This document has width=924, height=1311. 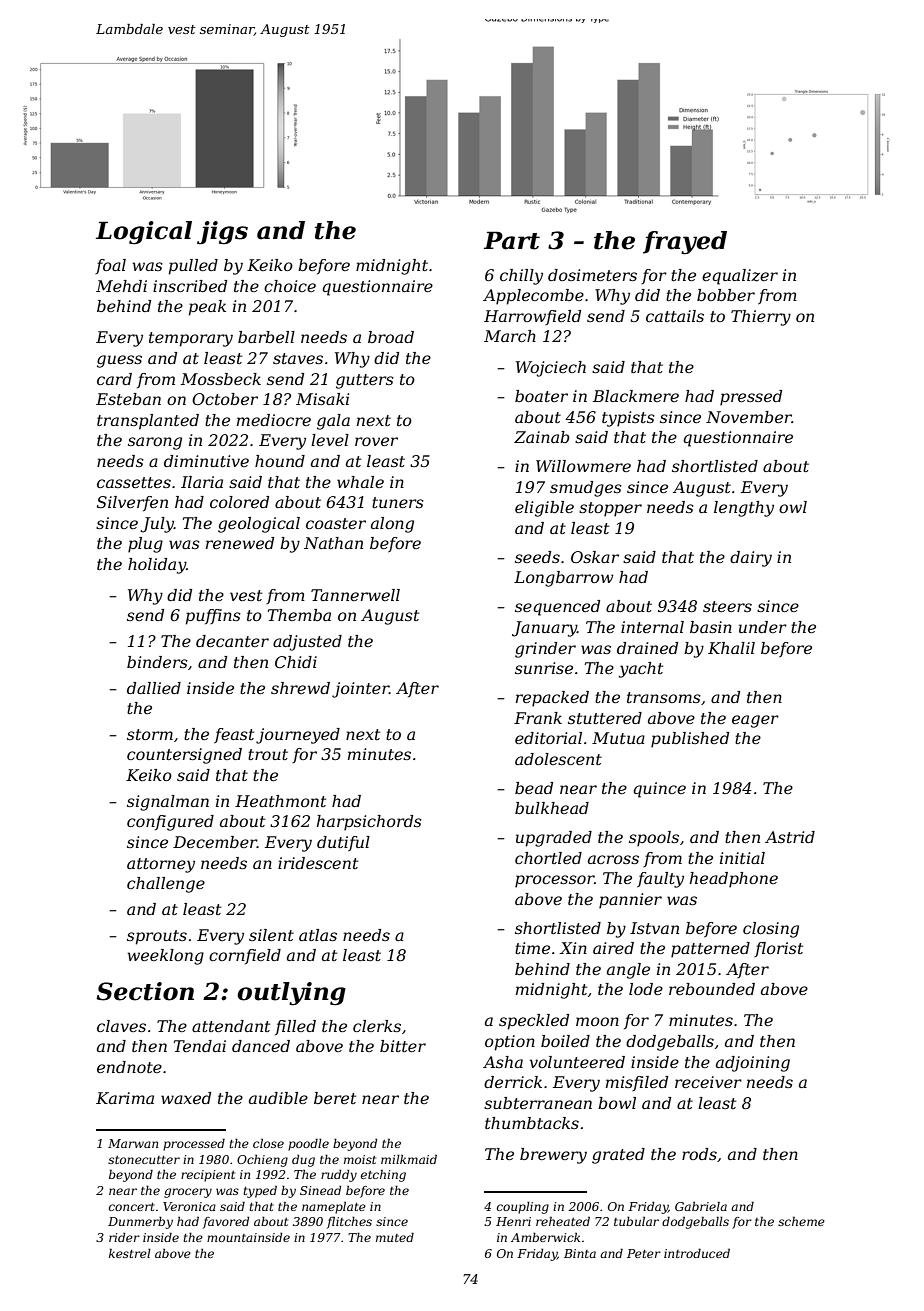 I want to click on guess, so click(x=119, y=361).
